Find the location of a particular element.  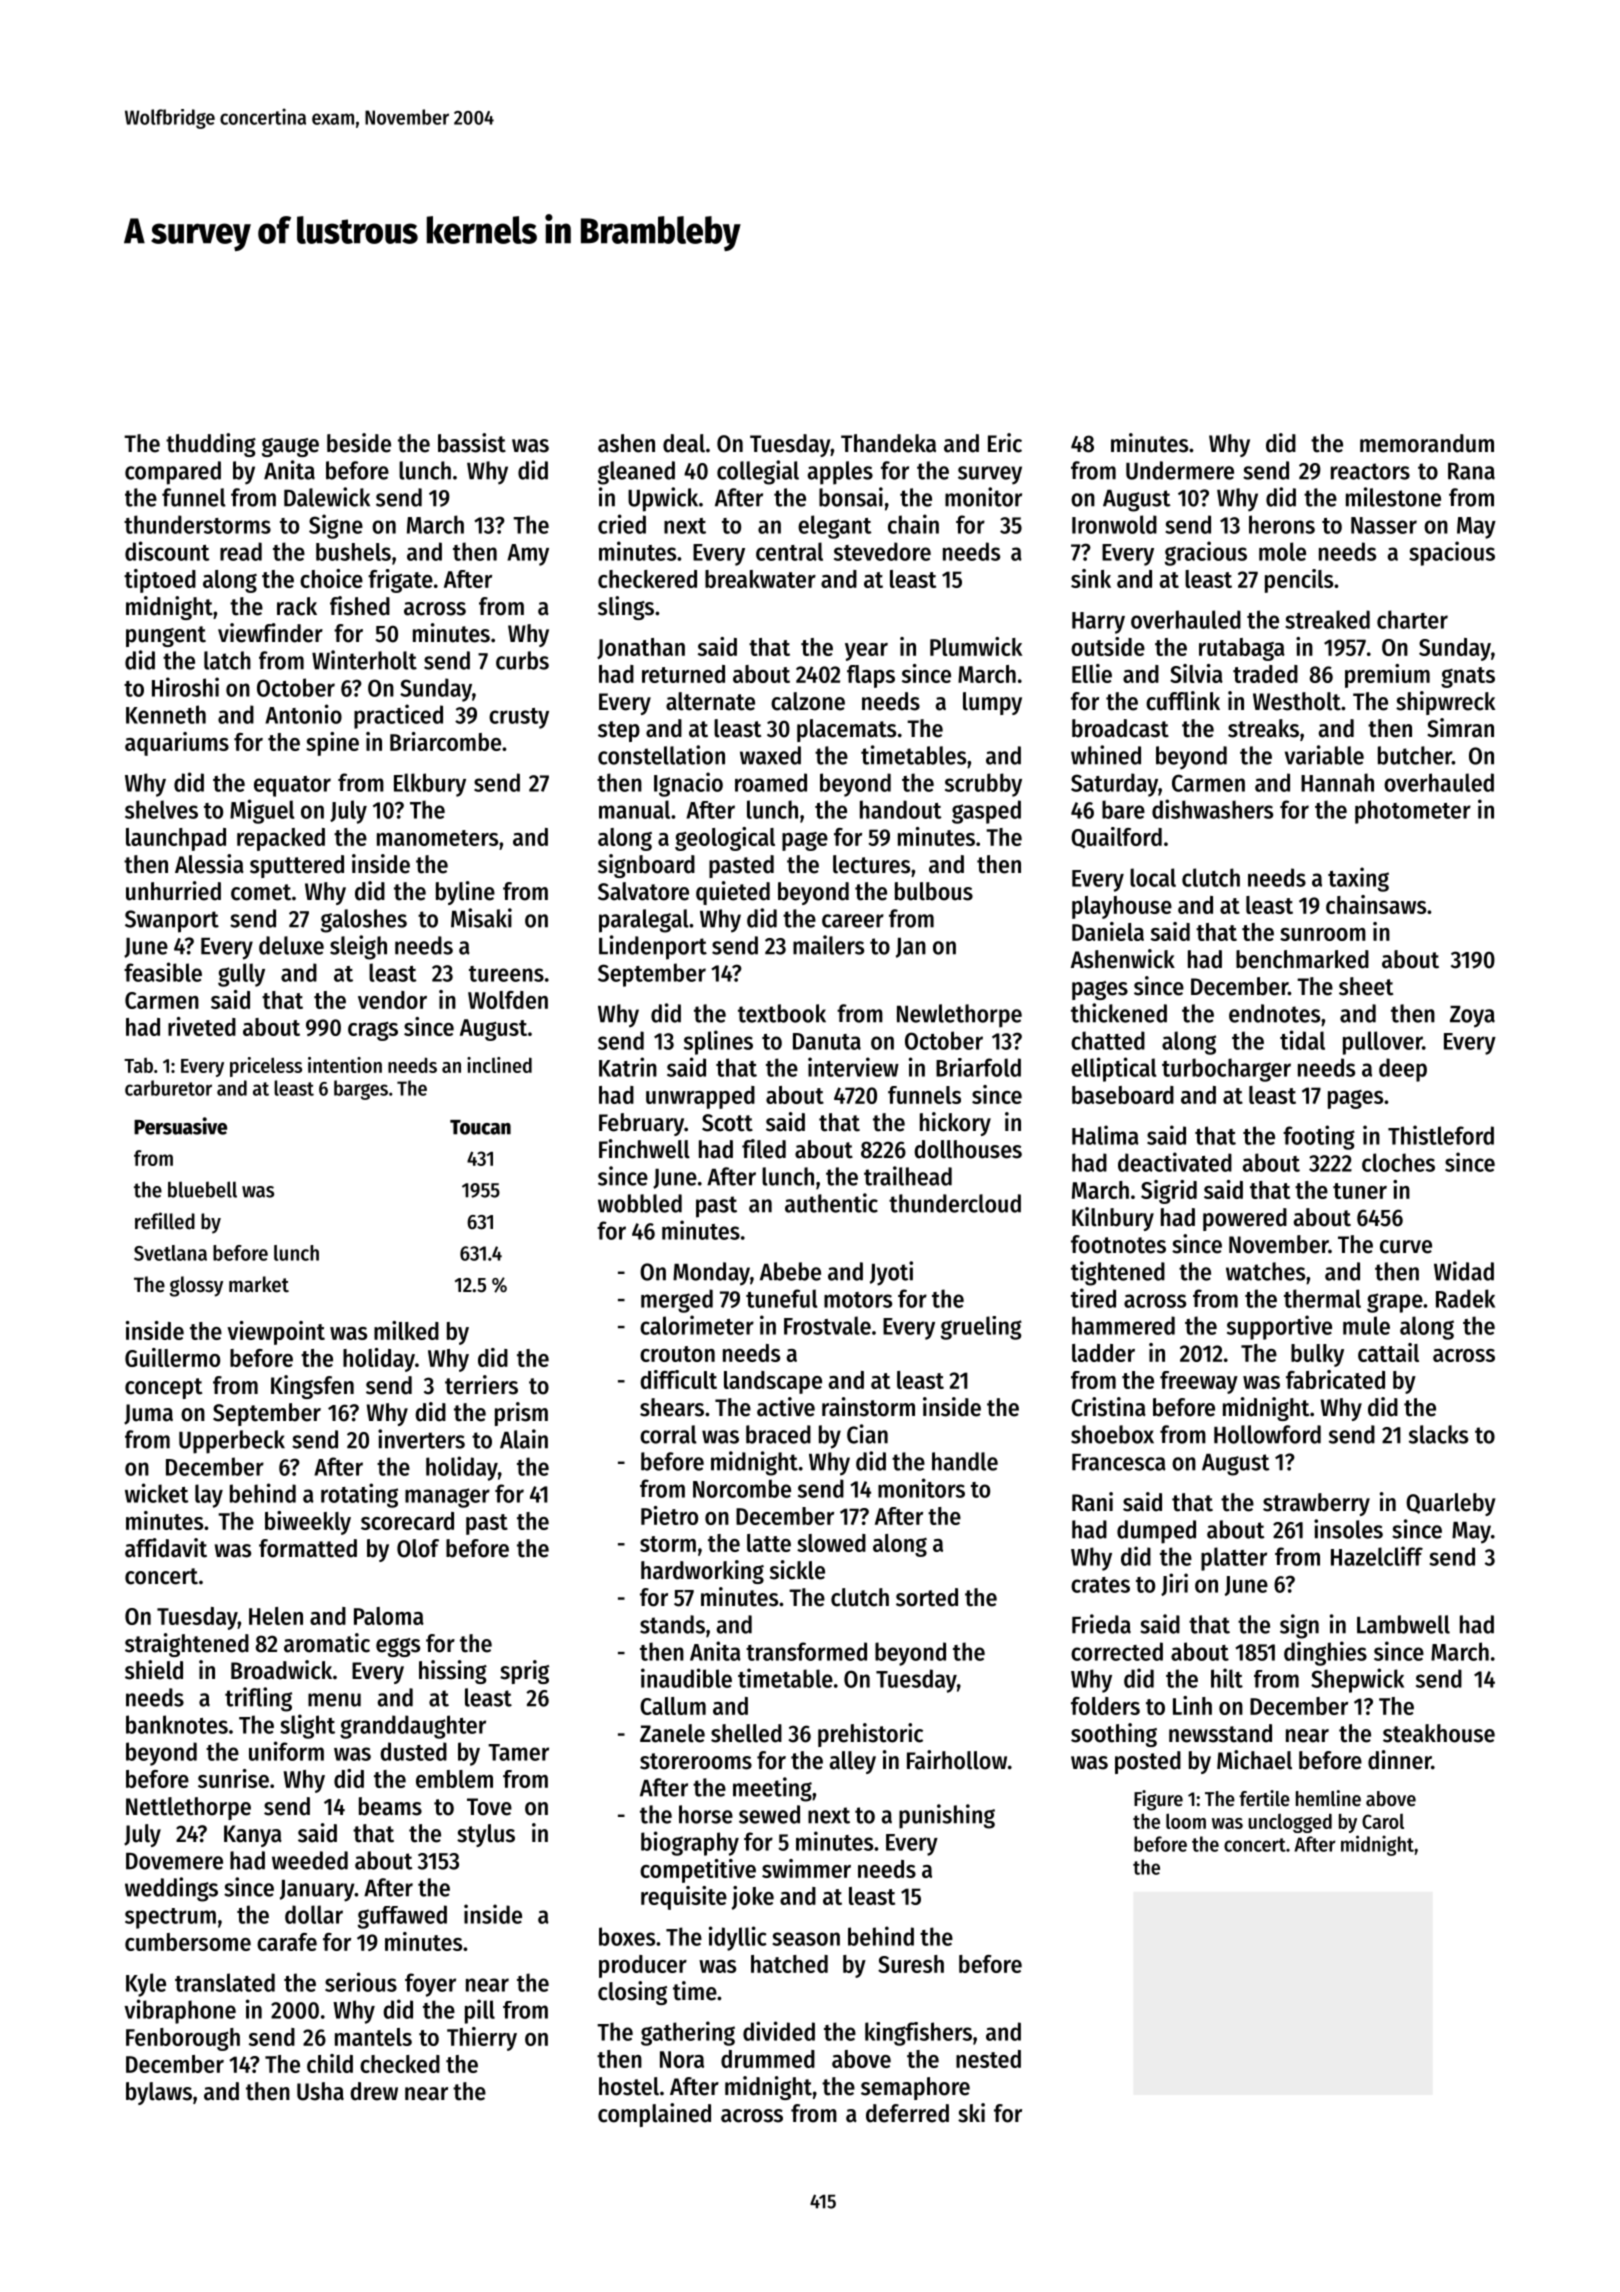

constellation is located at coordinates (661, 755).
